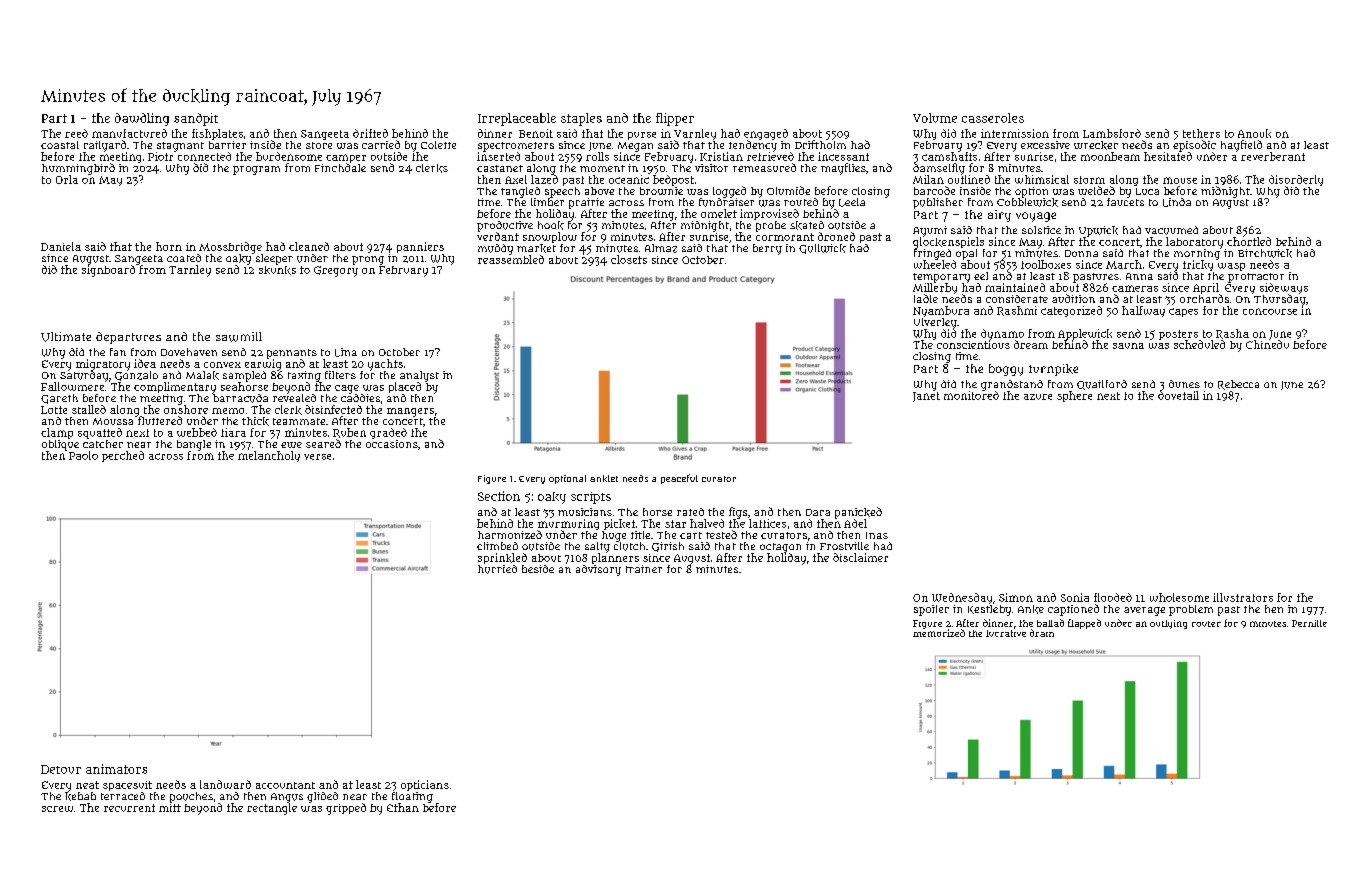  Describe the element at coordinates (425, 785) in the page. I see `opticians` at that location.
